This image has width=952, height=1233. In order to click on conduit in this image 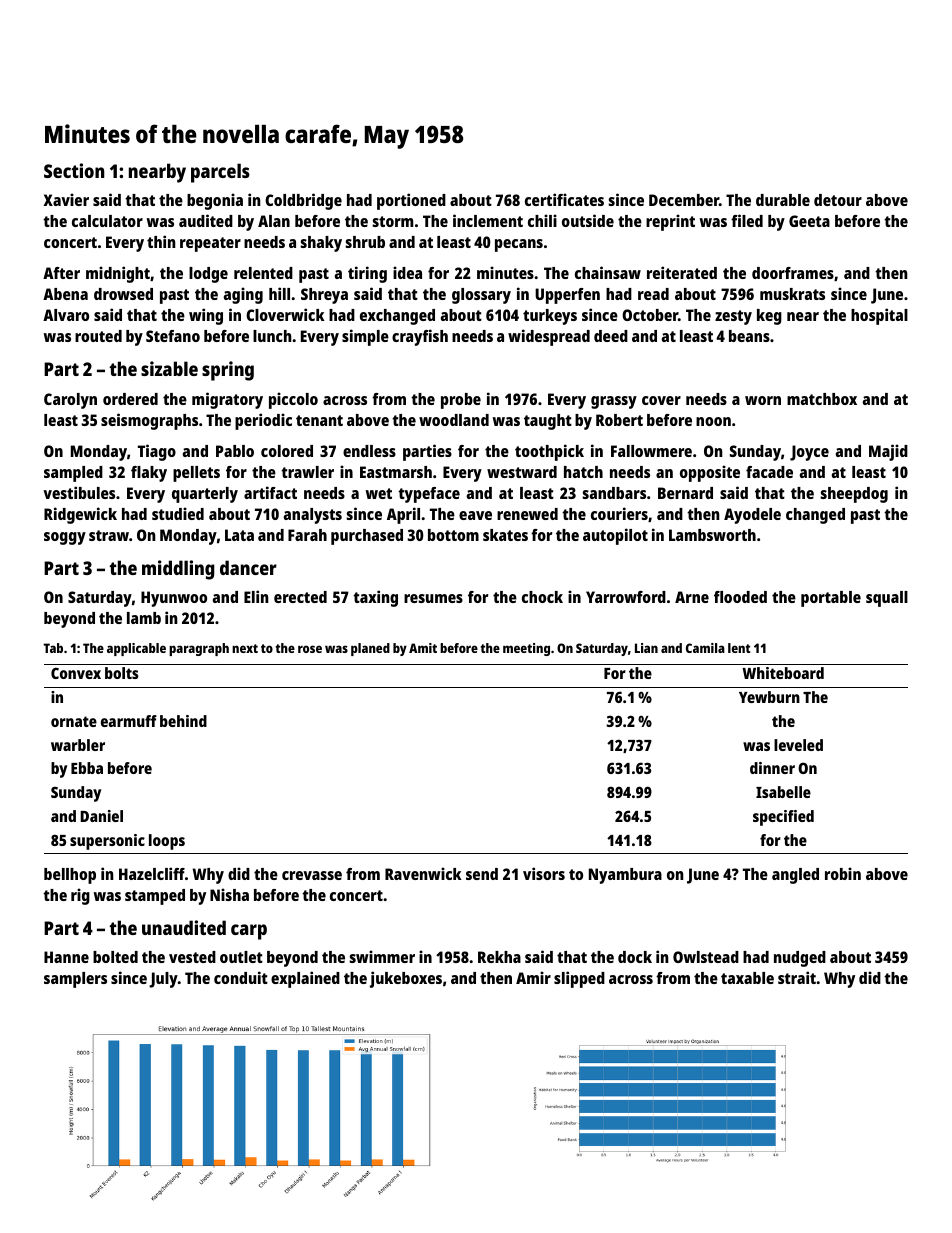, I will do `click(241, 977)`.
